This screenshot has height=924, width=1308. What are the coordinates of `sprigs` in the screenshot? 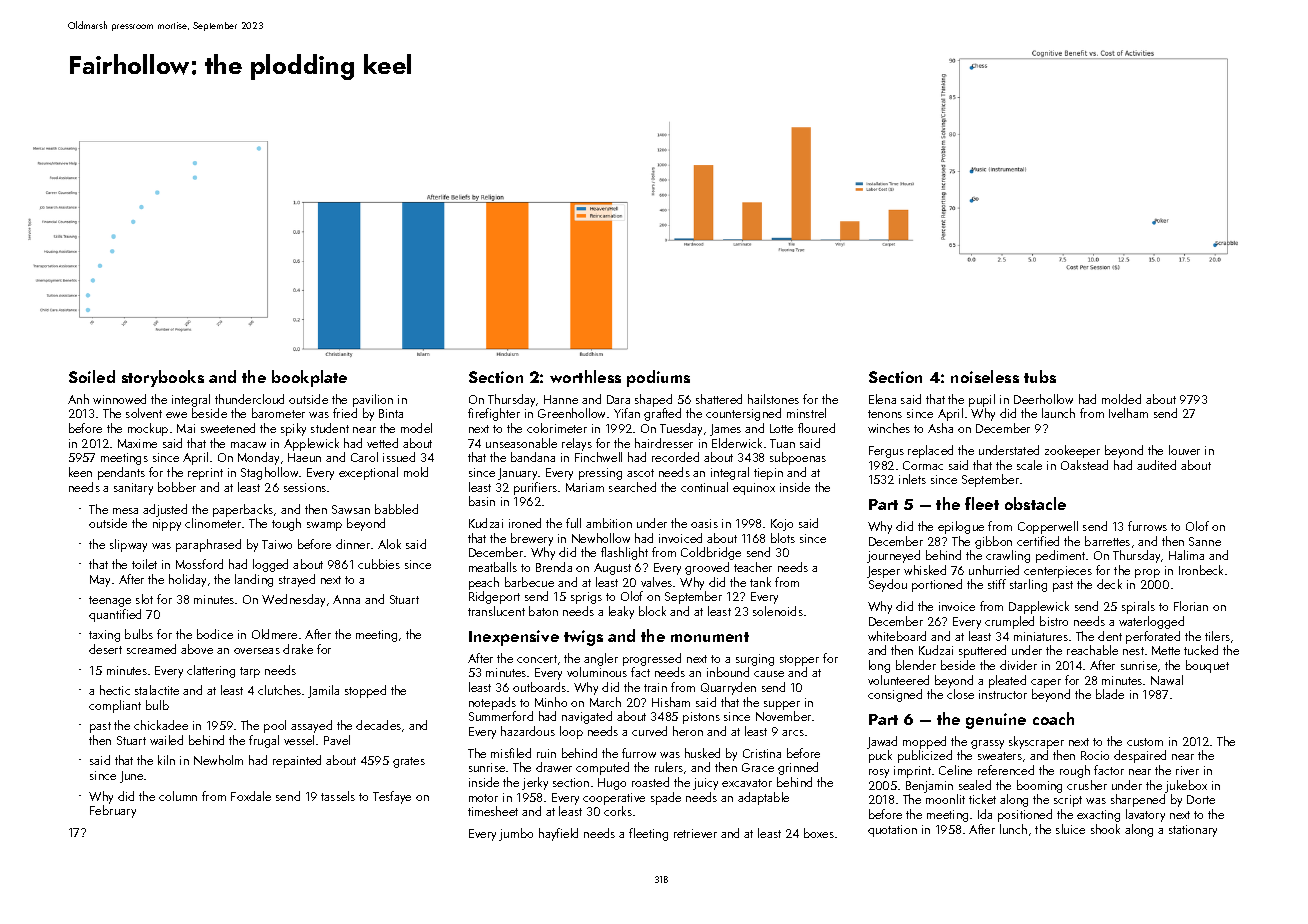 It's located at (586, 598).
